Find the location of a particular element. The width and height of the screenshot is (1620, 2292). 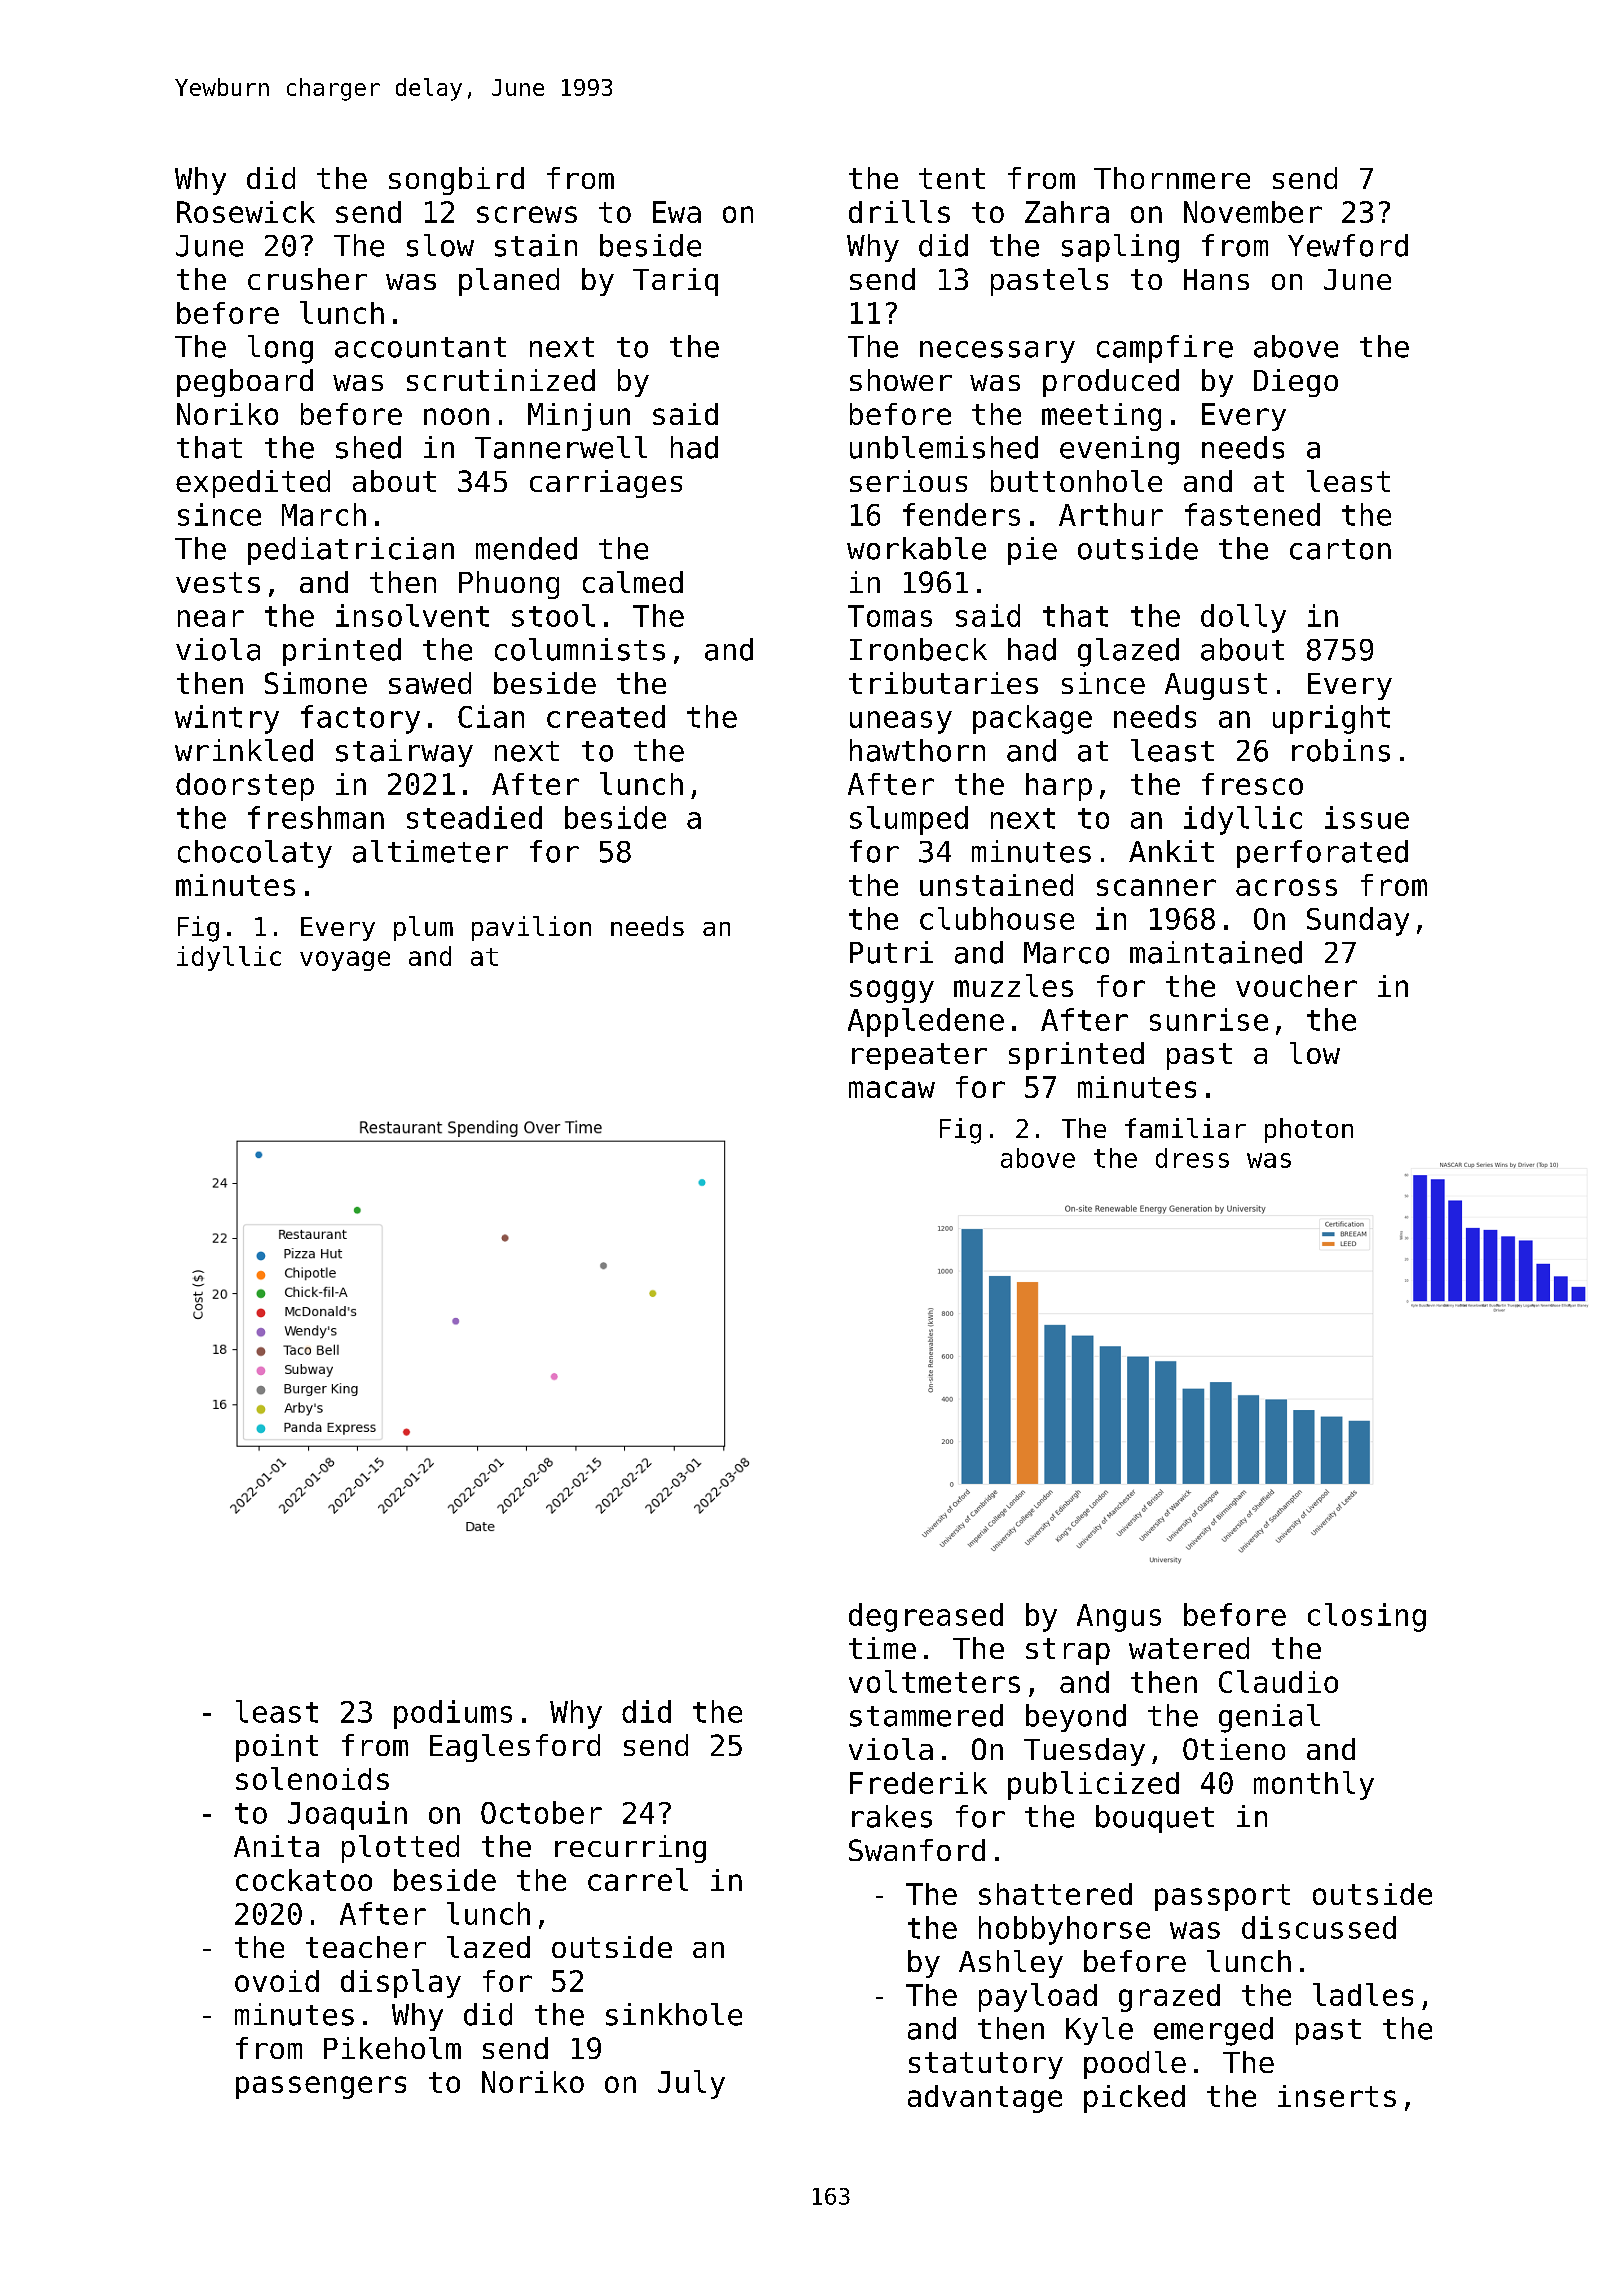

ovoid is located at coordinates (277, 1981).
